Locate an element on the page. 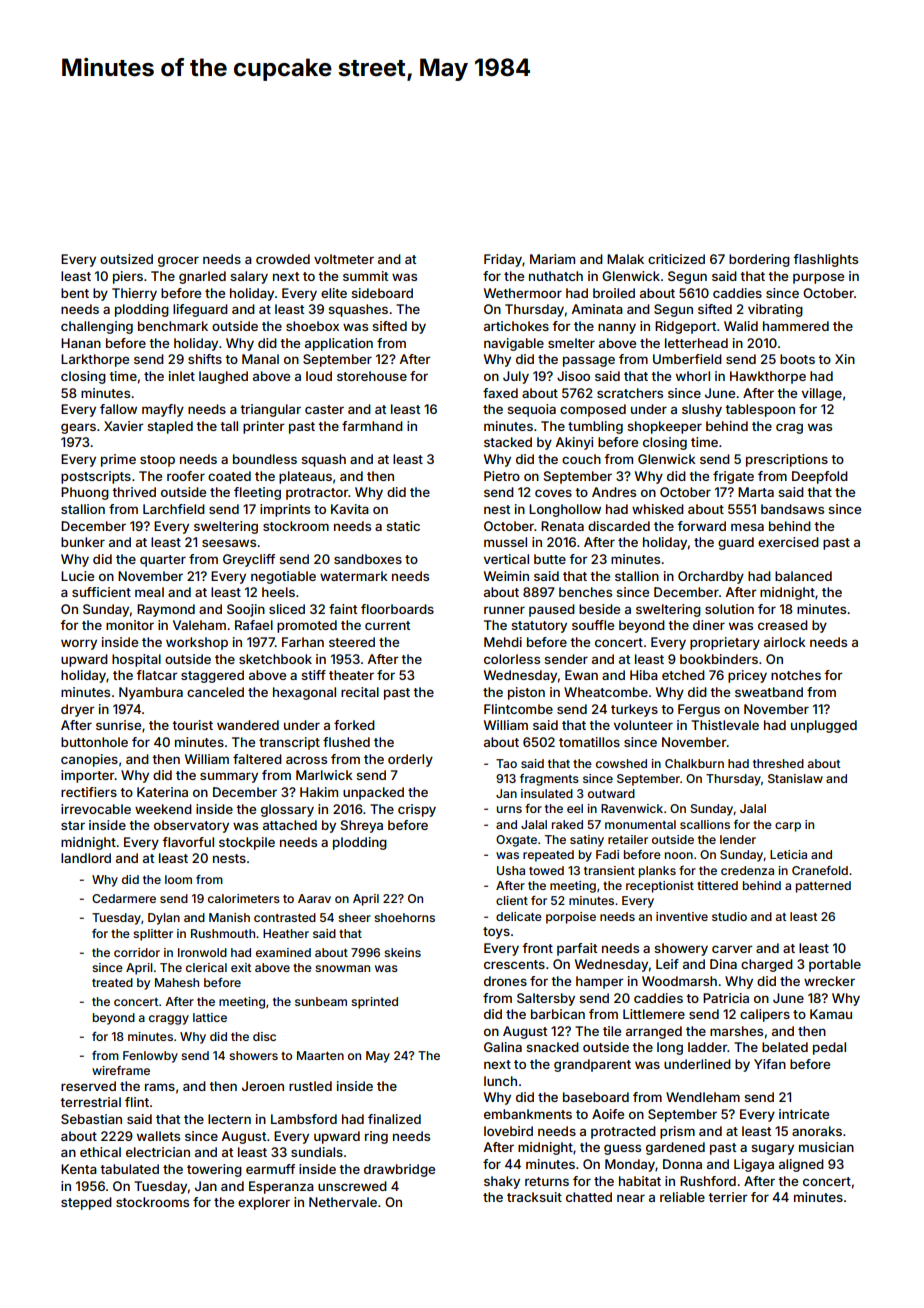  voltmeter is located at coordinates (344, 259).
